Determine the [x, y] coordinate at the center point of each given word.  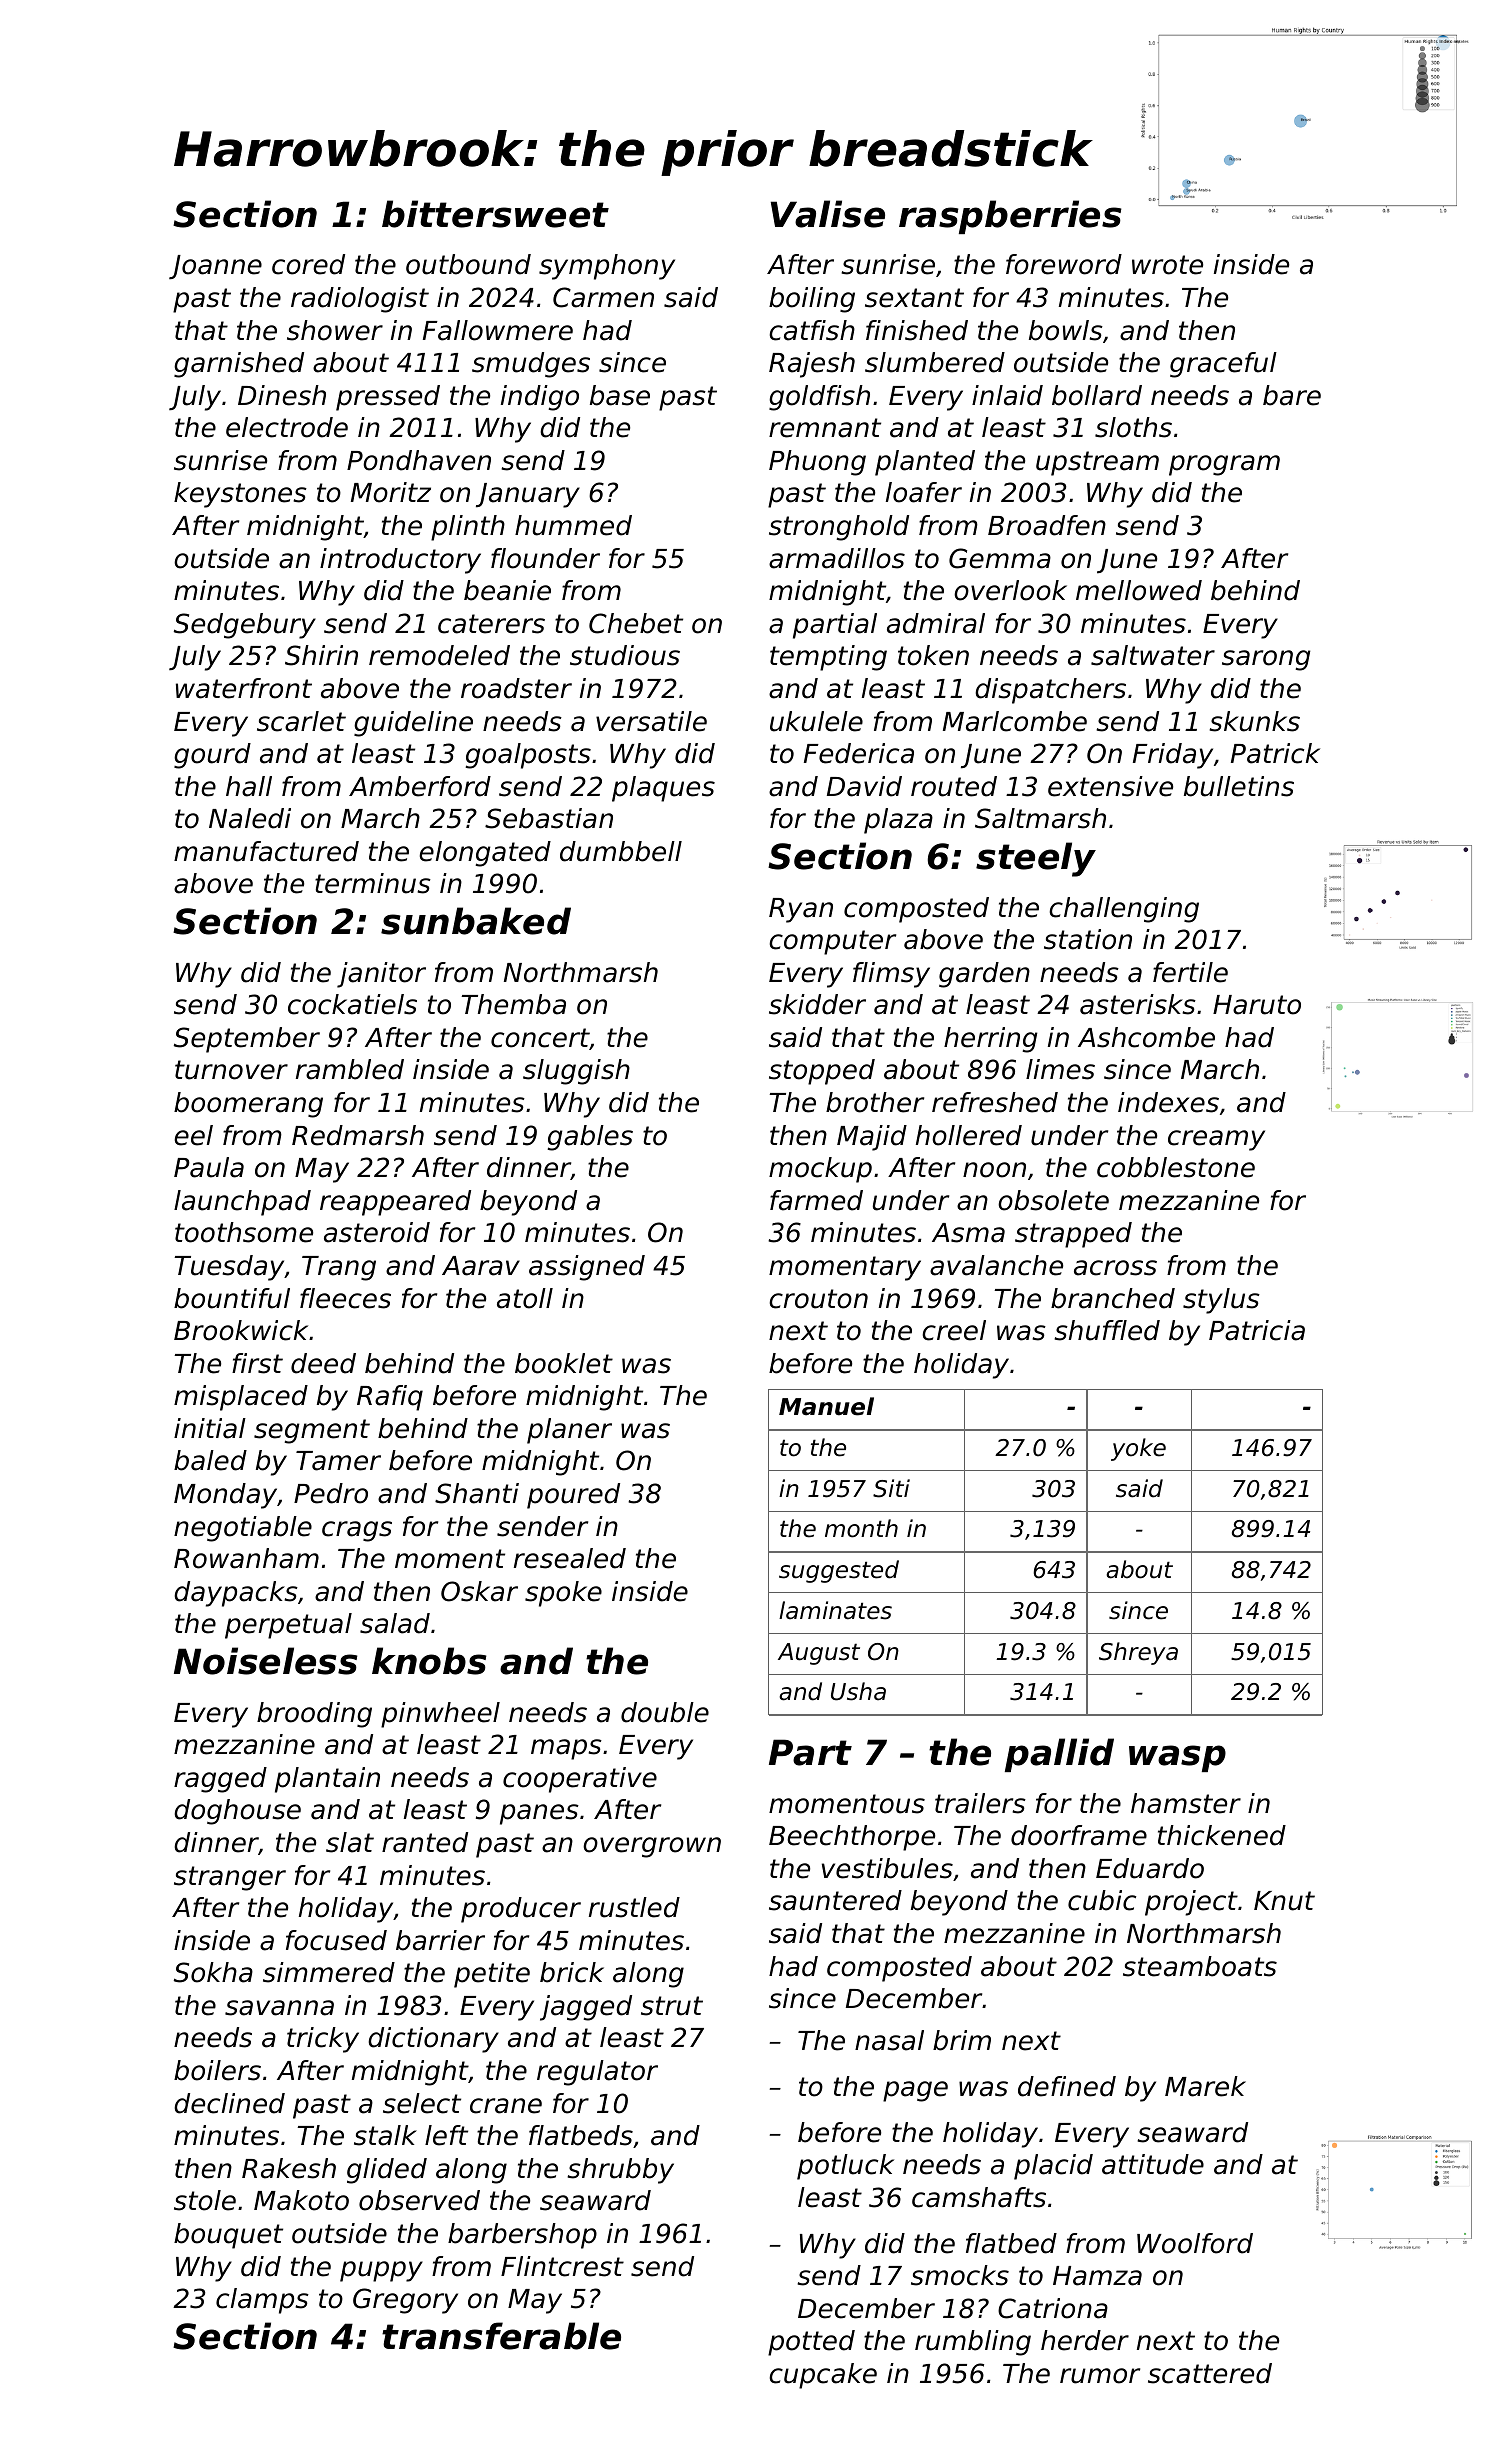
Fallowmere [498, 330]
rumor [1100, 2376]
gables [590, 1138]
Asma [968, 1233]
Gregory [405, 2301]
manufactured [266, 851]
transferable [501, 2336]
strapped [1073, 1235]
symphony [607, 267]
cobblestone [1176, 1167]
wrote [1167, 265]
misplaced [241, 1398]
